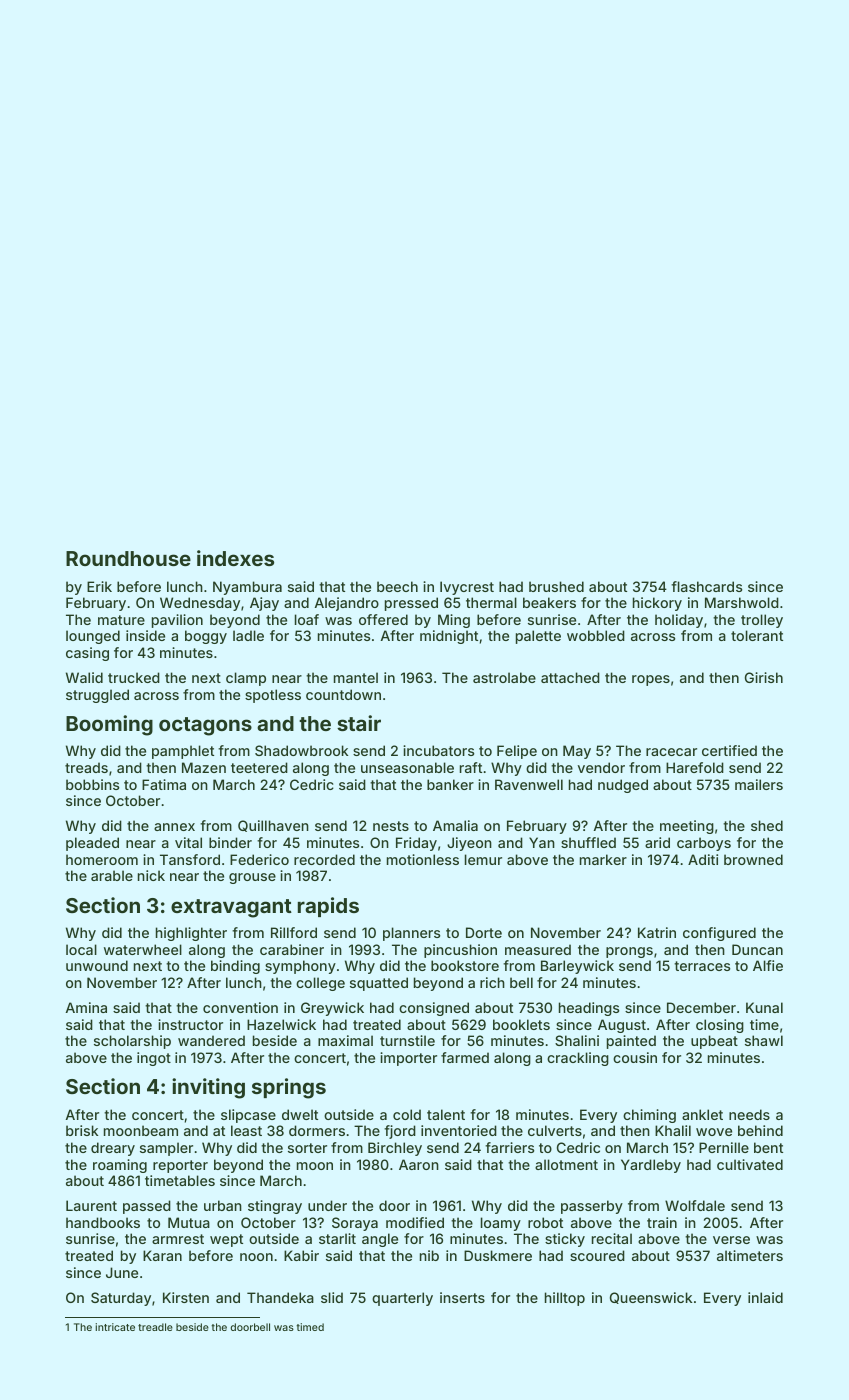 This image has height=1400, width=849. Describe the element at coordinates (706, 586) in the image. I see `flashcards` at that location.
